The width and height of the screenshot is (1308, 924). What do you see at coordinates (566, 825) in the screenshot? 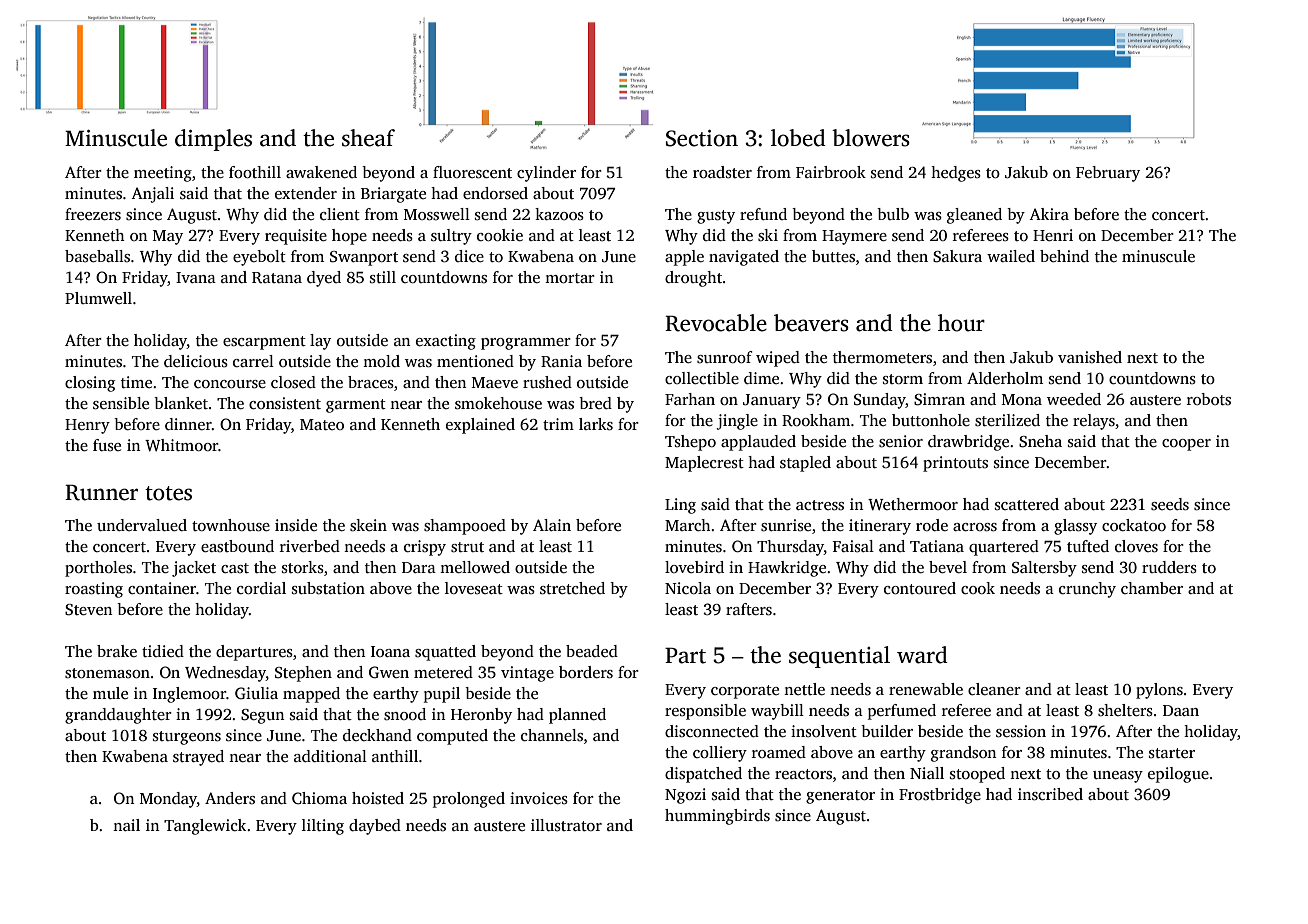
I see `illustrator` at bounding box center [566, 825].
